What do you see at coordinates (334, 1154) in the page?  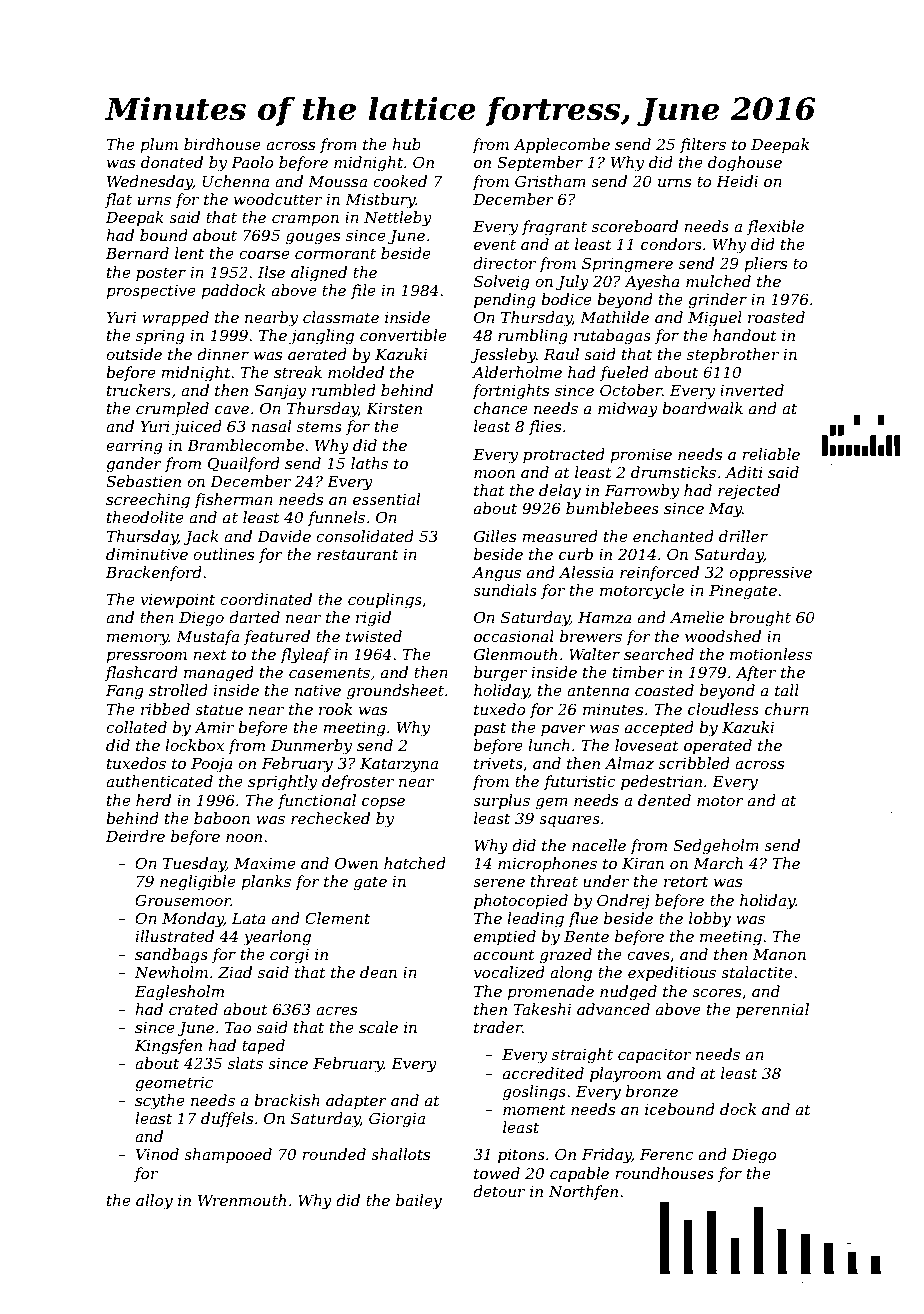 I see `rounded` at bounding box center [334, 1154].
